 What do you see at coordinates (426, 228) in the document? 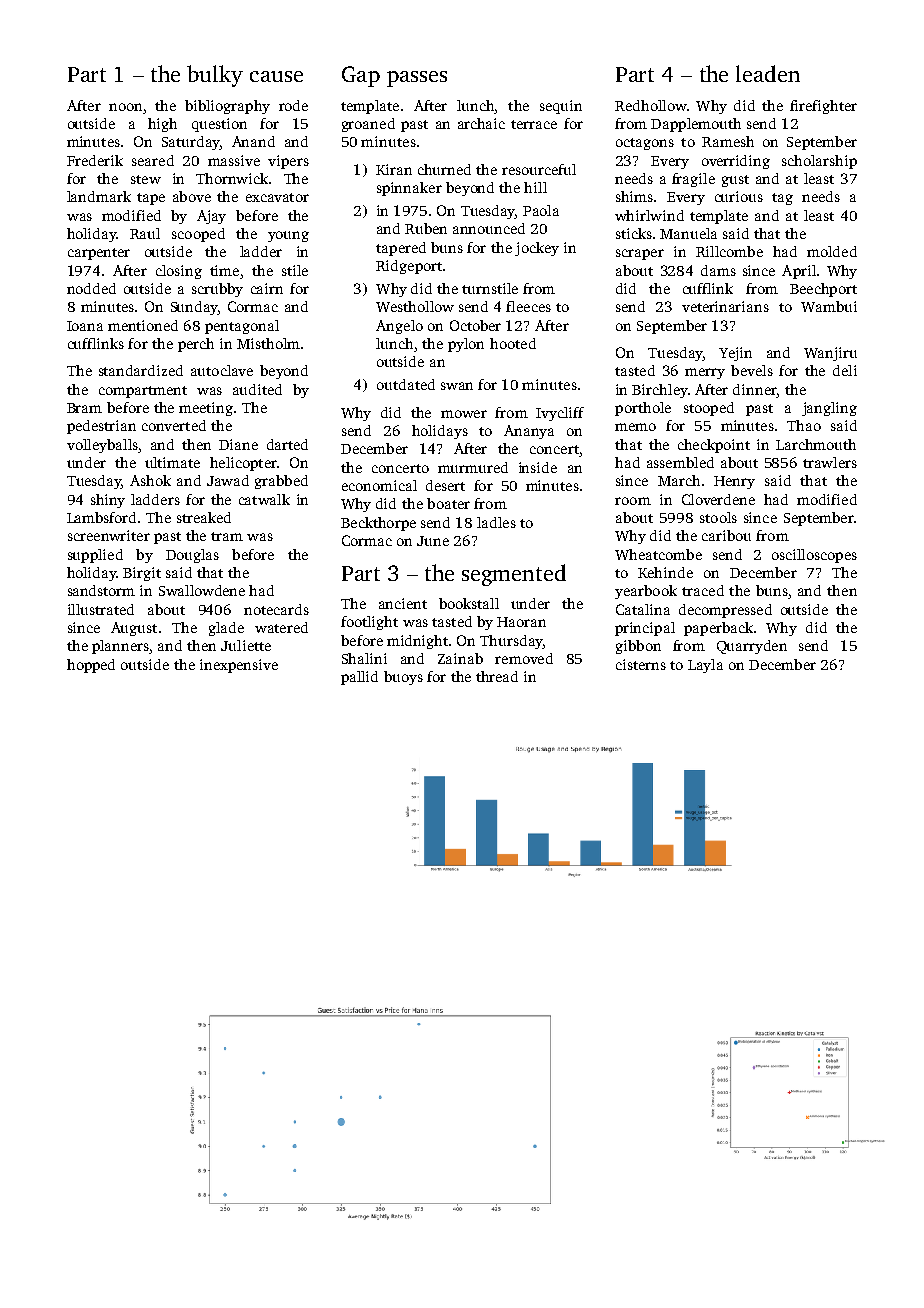
I see `Ruben` at bounding box center [426, 228].
